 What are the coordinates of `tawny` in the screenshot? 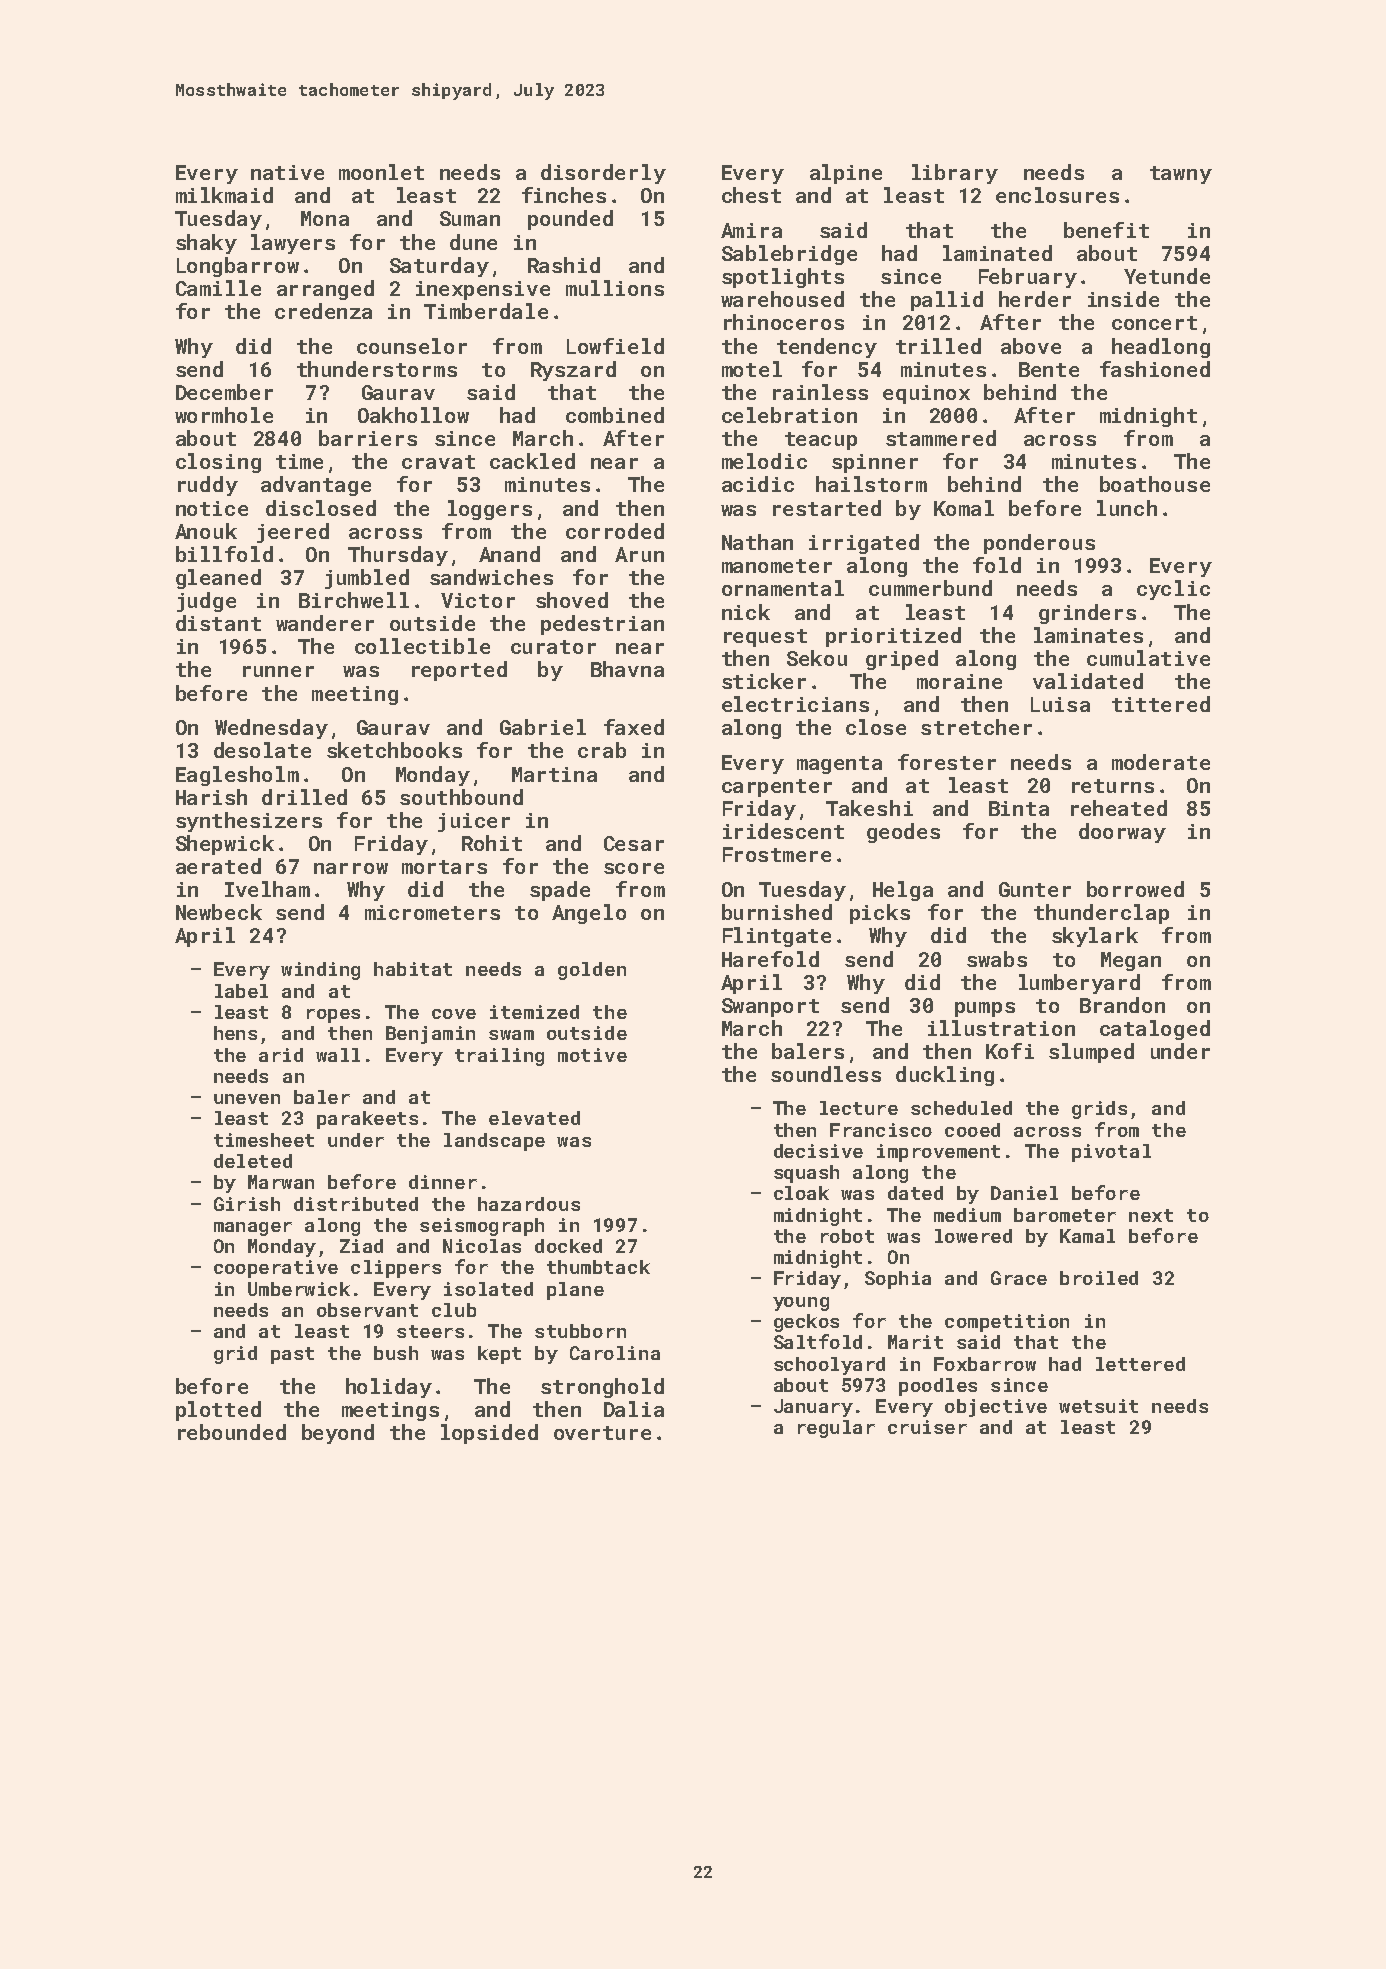 It's located at (1181, 175).
